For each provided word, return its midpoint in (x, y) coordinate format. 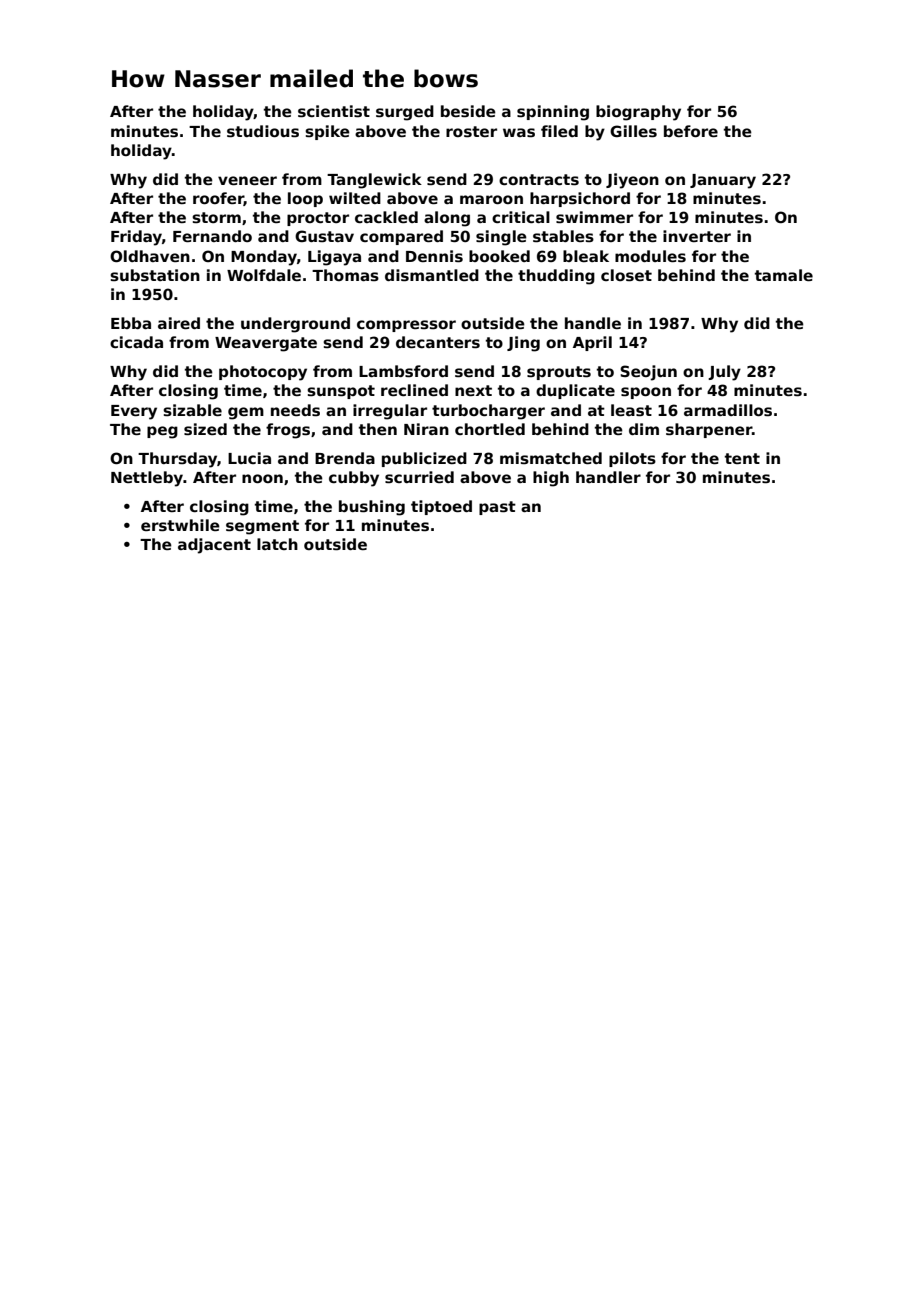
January (723, 181)
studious (263, 131)
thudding (556, 277)
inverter (697, 236)
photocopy (263, 373)
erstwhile (180, 525)
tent (742, 458)
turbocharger (488, 412)
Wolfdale (264, 275)
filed (559, 131)
